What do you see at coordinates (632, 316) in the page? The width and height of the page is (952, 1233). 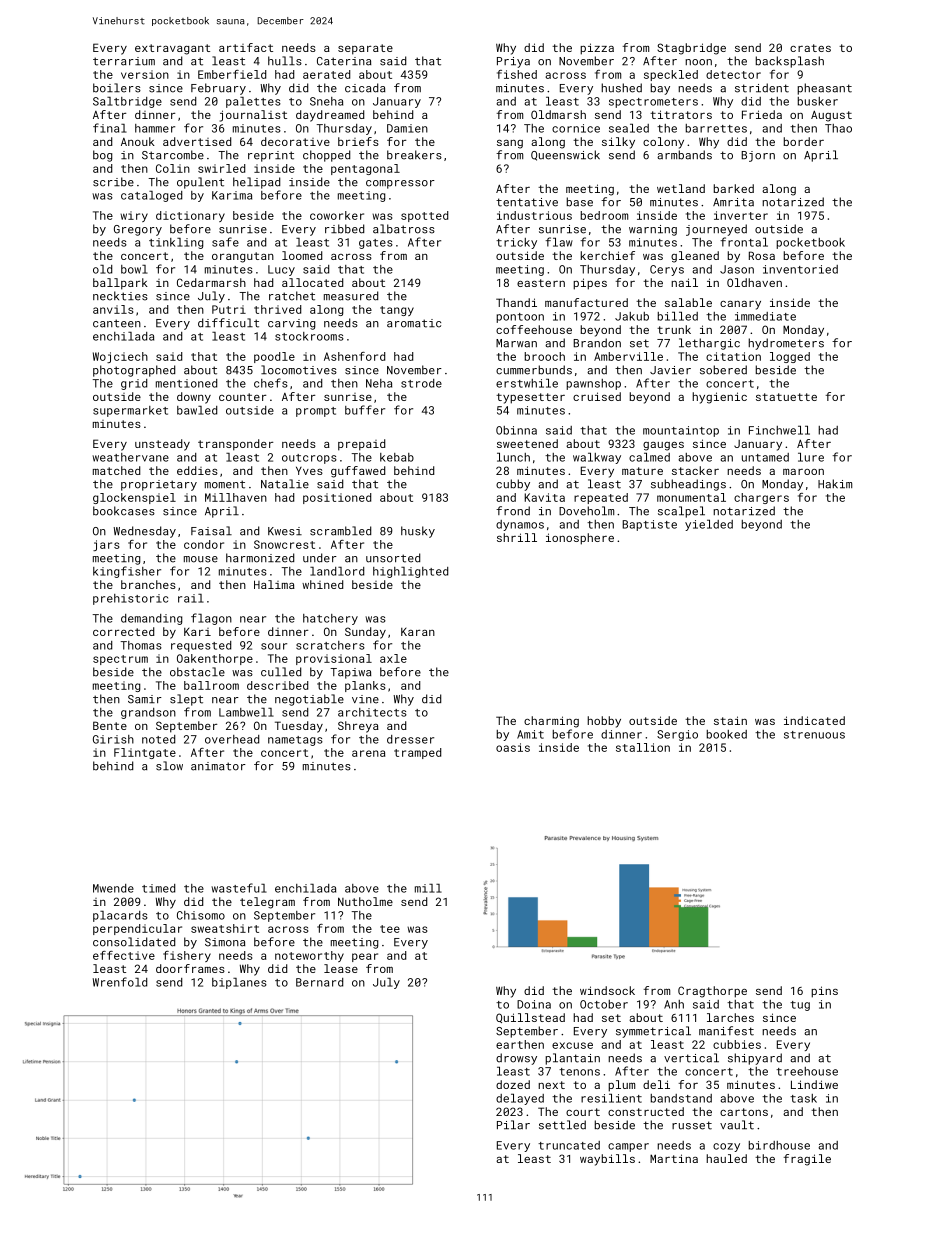 I see `Jakub` at bounding box center [632, 316].
